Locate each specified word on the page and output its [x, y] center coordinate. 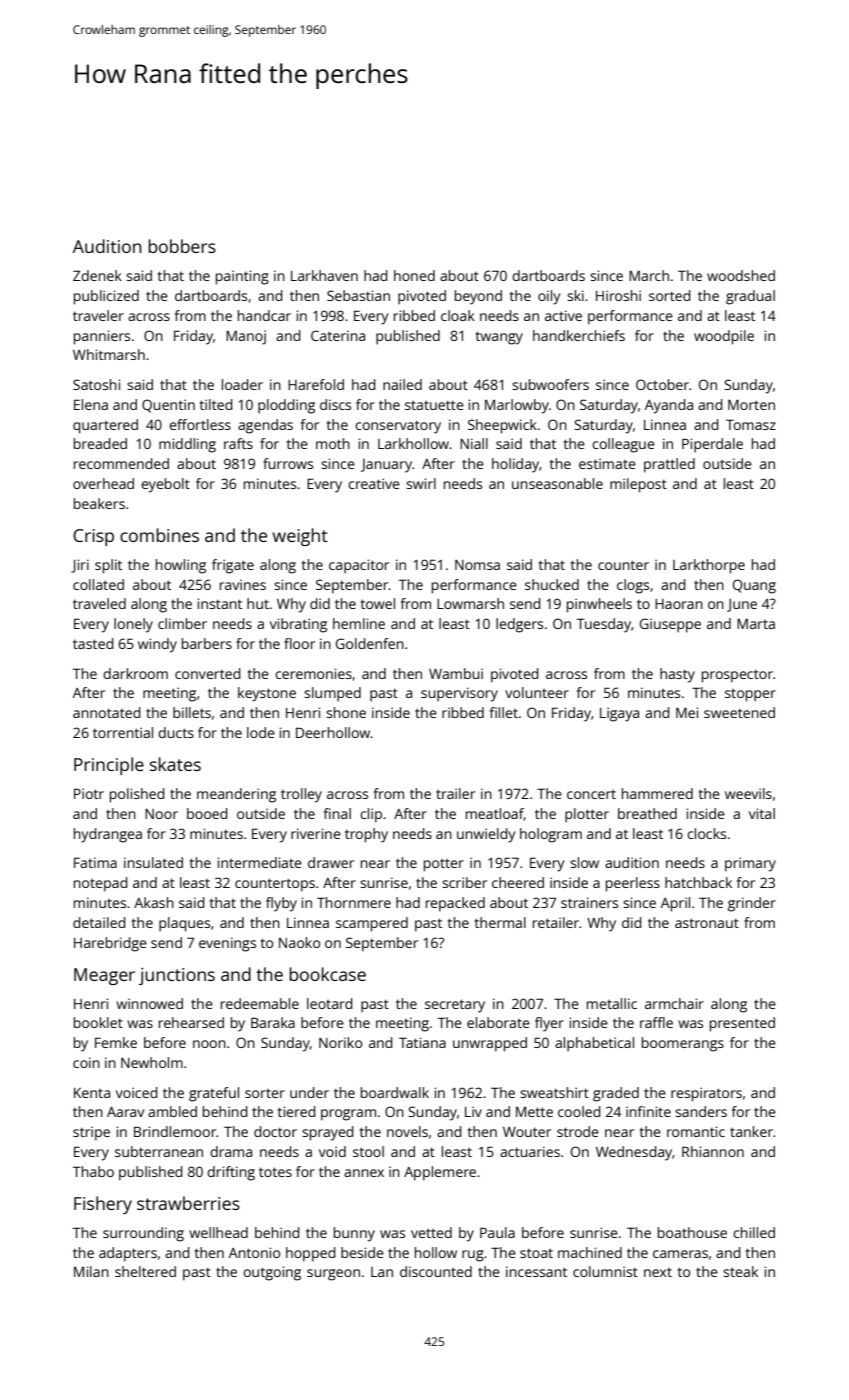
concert [591, 794]
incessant [536, 1271]
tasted [93, 643]
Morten [751, 404]
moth [333, 443]
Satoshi [96, 384]
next [658, 1272]
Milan [91, 1271]
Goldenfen [370, 643]
